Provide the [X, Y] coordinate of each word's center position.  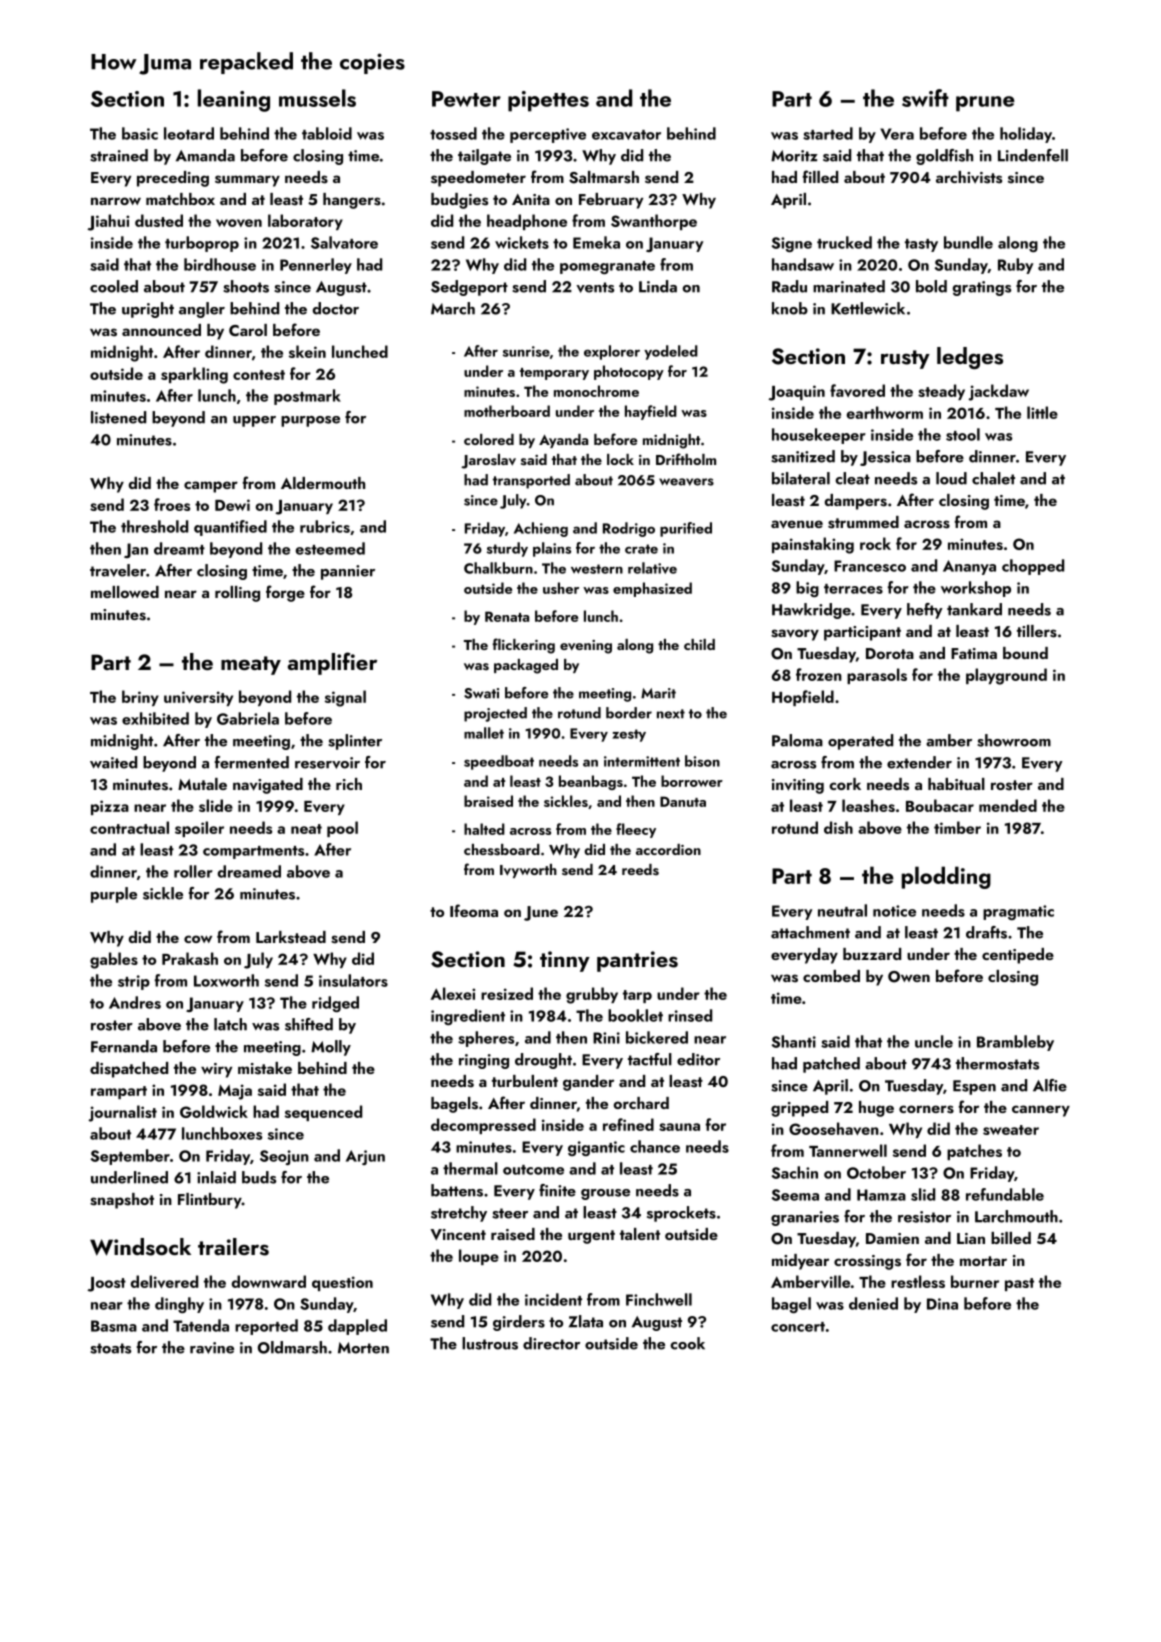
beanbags [591, 782]
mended [1008, 805]
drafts [986, 932]
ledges [970, 358]
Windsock [140, 1247]
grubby [592, 995]
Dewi [232, 505]
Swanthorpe [654, 222]
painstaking [813, 545]
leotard [189, 133]
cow [198, 939]
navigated [268, 786]
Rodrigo [629, 529]
